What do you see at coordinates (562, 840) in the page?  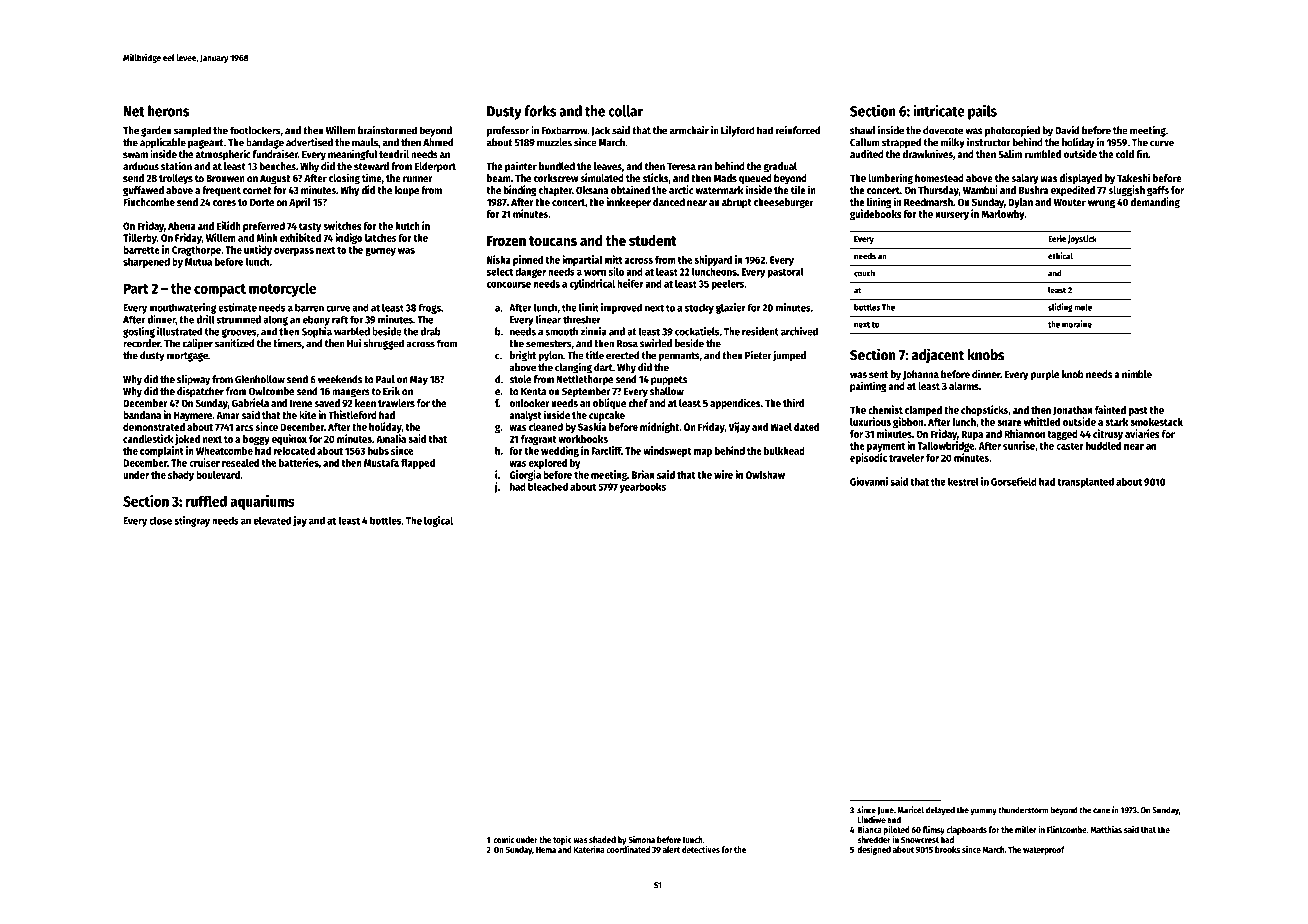 I see `topic` at bounding box center [562, 840].
